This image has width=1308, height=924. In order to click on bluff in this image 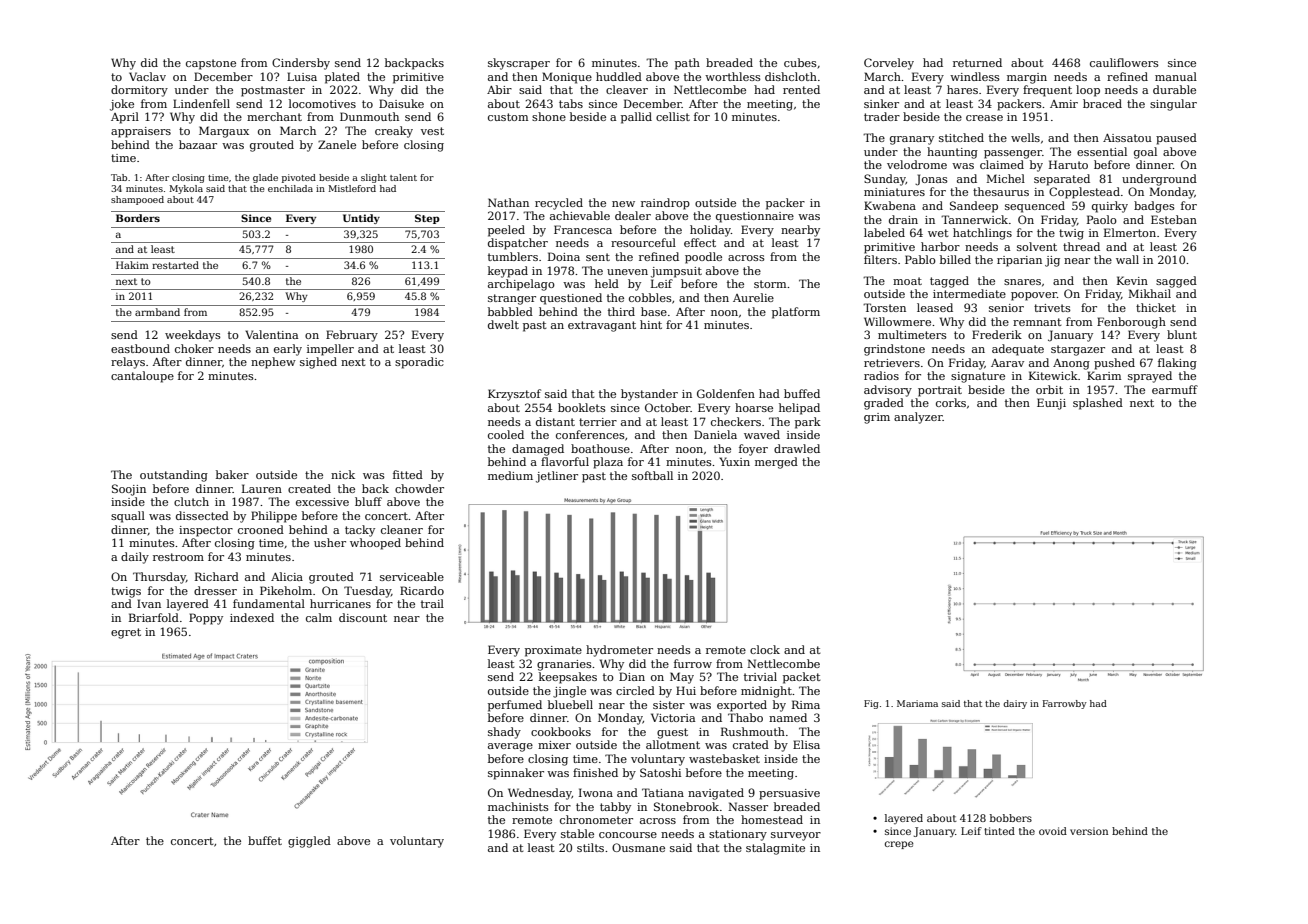, I will do `click(368, 501)`.
